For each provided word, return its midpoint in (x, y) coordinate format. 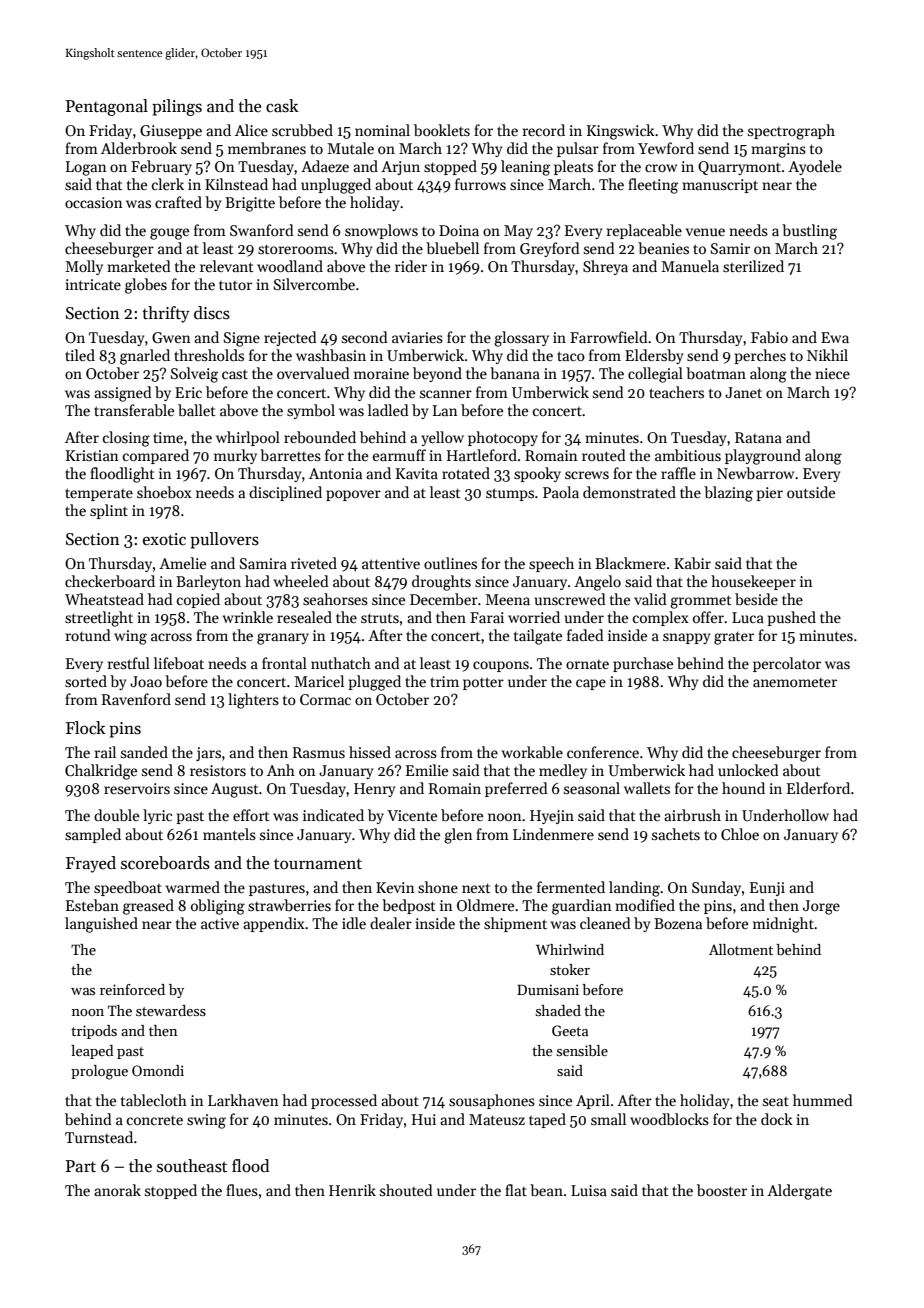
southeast (192, 1166)
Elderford (818, 788)
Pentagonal (107, 107)
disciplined (285, 493)
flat (516, 1190)
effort (251, 815)
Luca (748, 617)
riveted (314, 563)
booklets (442, 130)
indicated (333, 815)
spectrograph (791, 132)
